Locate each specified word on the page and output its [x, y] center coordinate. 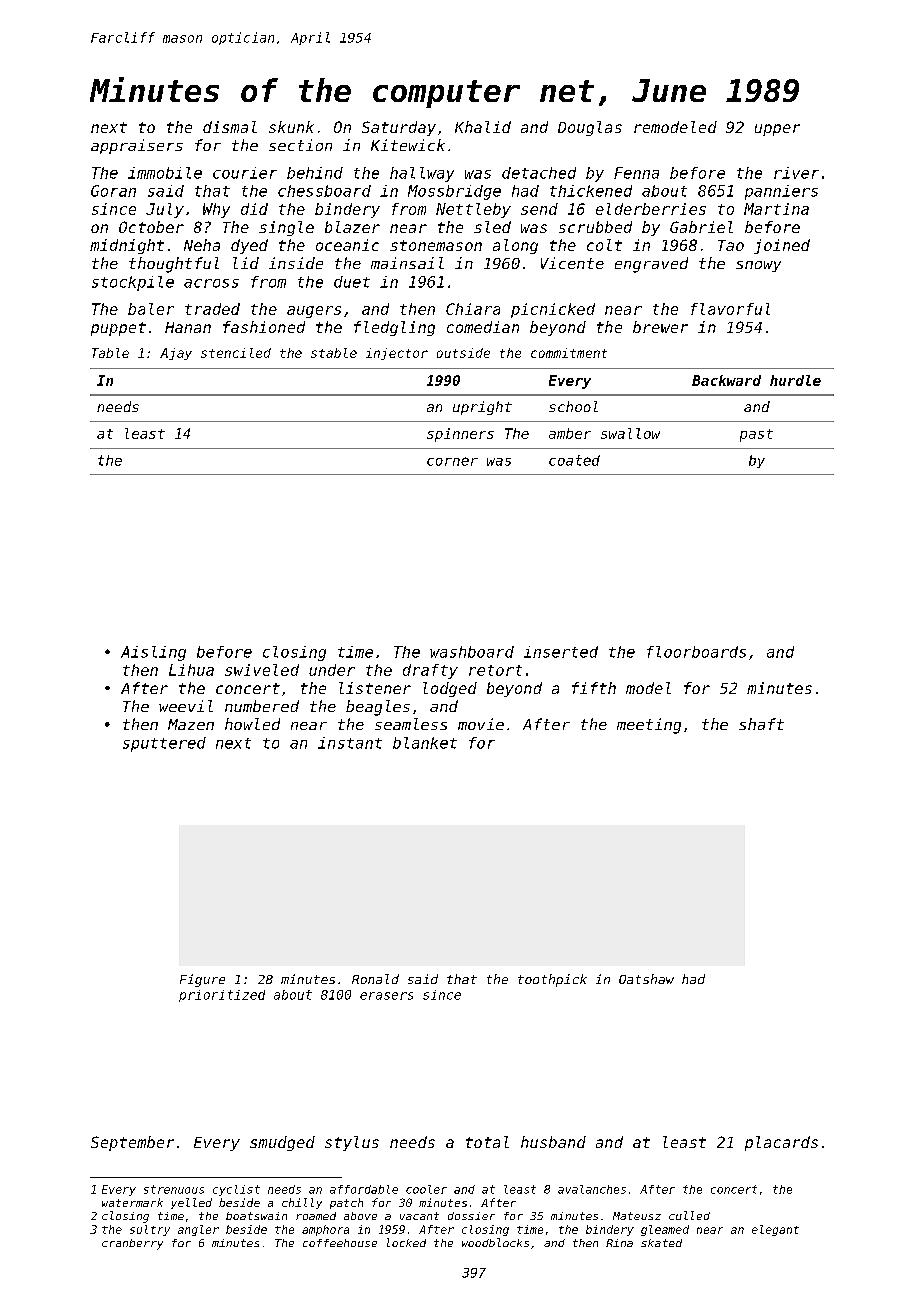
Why [216, 210]
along [515, 246]
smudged [282, 1143]
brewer [660, 327]
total [487, 1142]
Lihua [191, 670]
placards [781, 1143]
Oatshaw [646, 979]
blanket [425, 743]
